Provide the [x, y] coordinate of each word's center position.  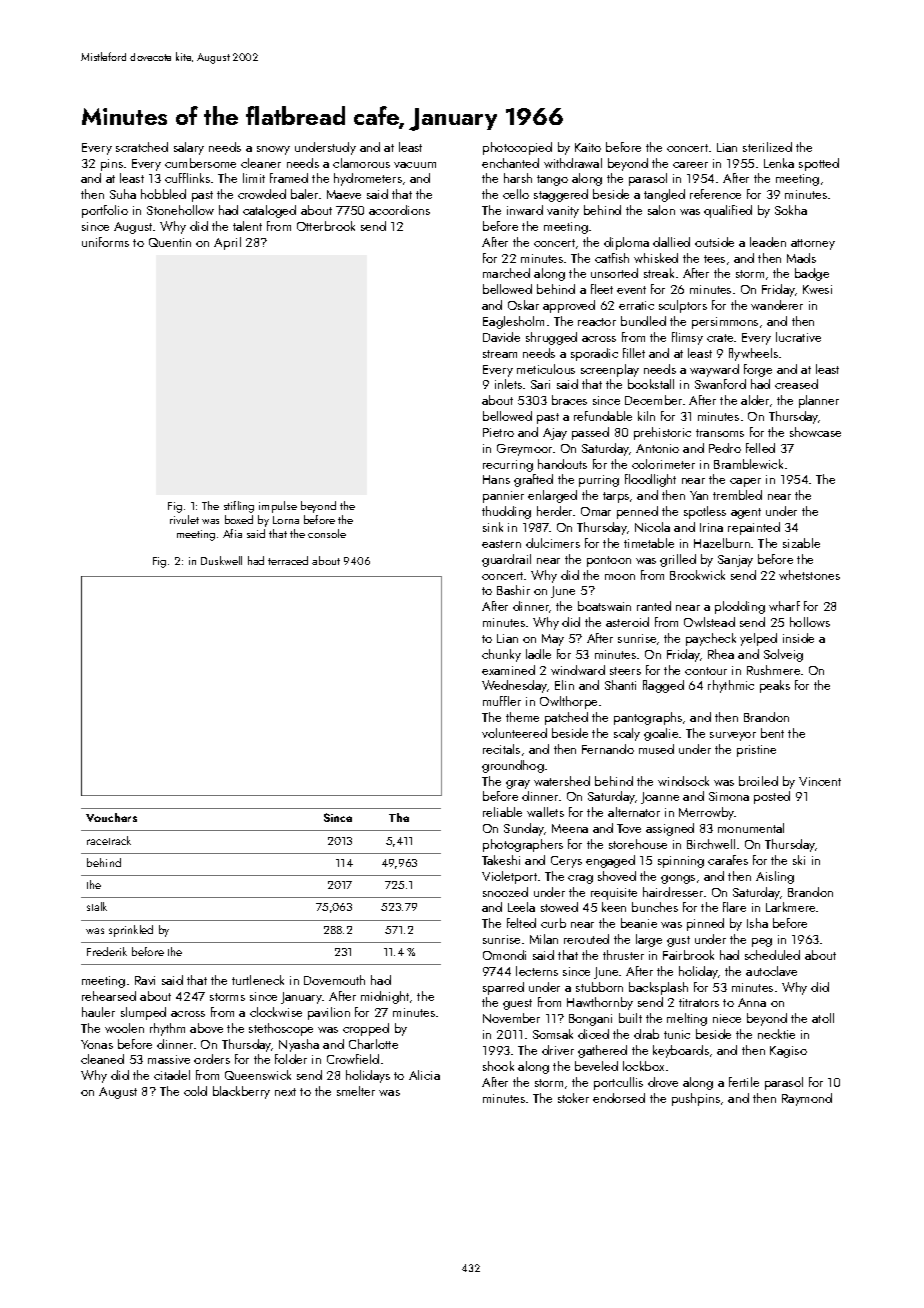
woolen [124, 1028]
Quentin [170, 242]
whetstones [809, 575]
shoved [617, 876]
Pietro [498, 432]
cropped [366, 1029]
